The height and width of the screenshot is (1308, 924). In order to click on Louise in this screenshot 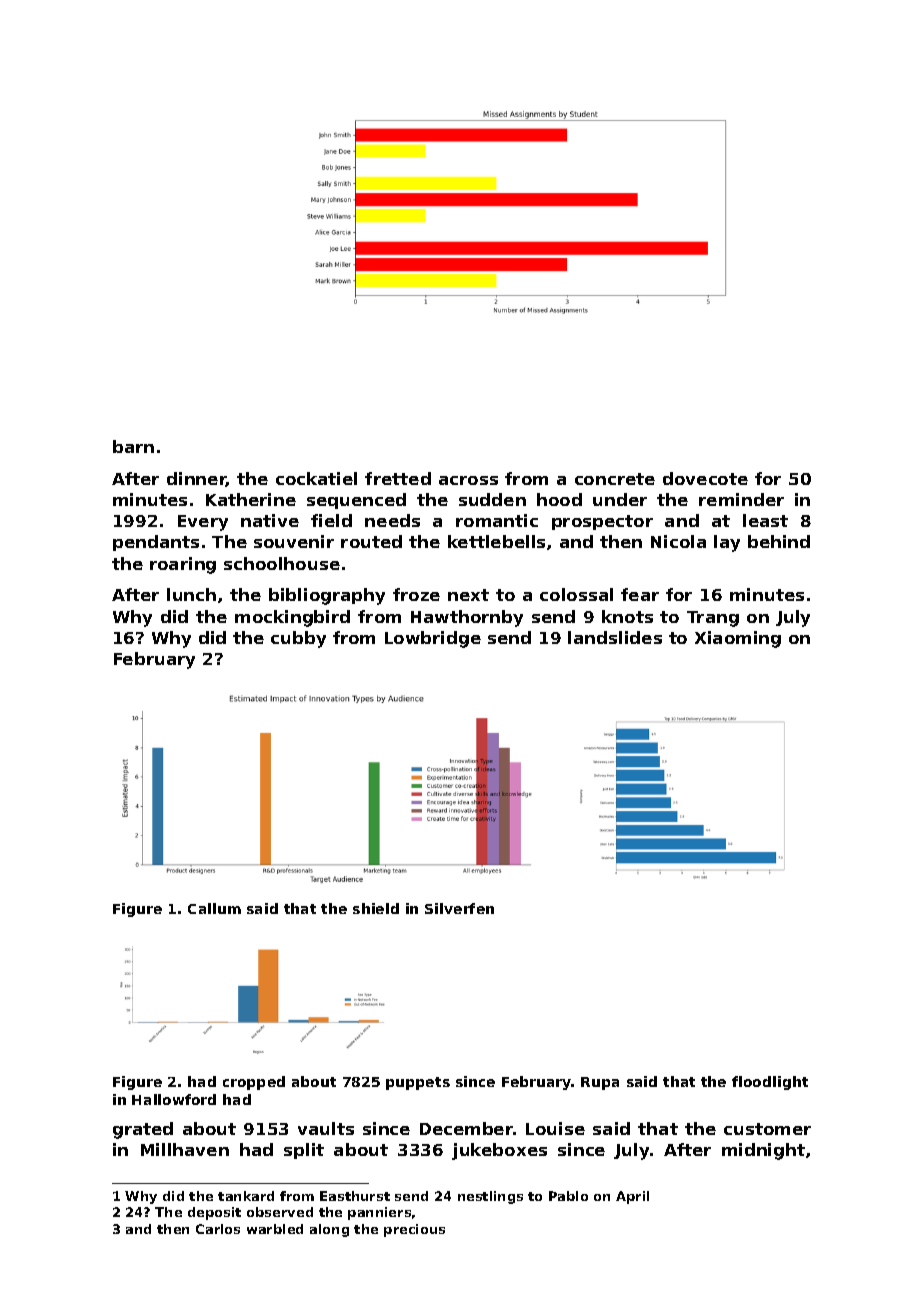, I will do `click(555, 1128)`.
